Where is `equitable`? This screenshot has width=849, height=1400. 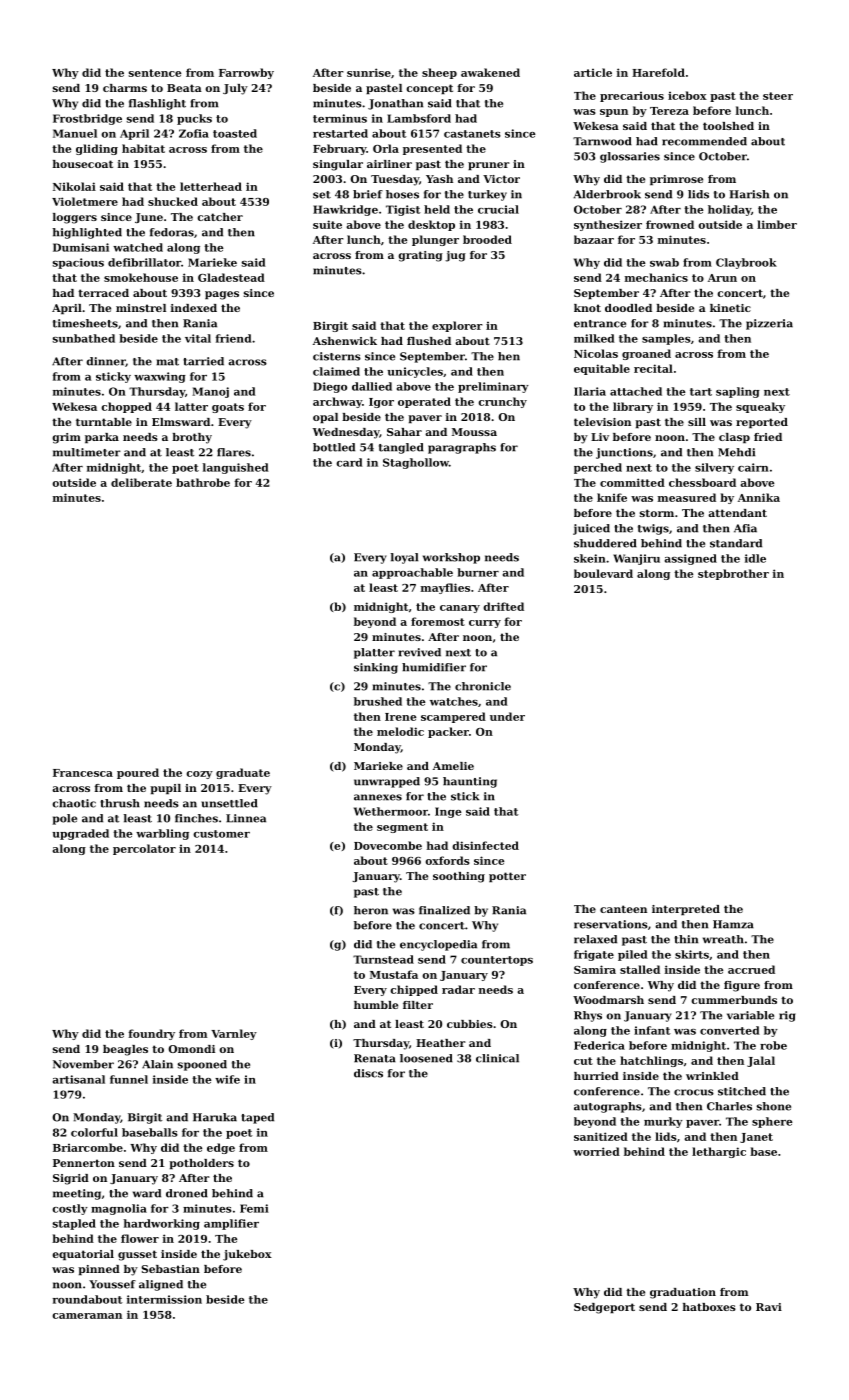 equitable is located at coordinates (602, 369).
